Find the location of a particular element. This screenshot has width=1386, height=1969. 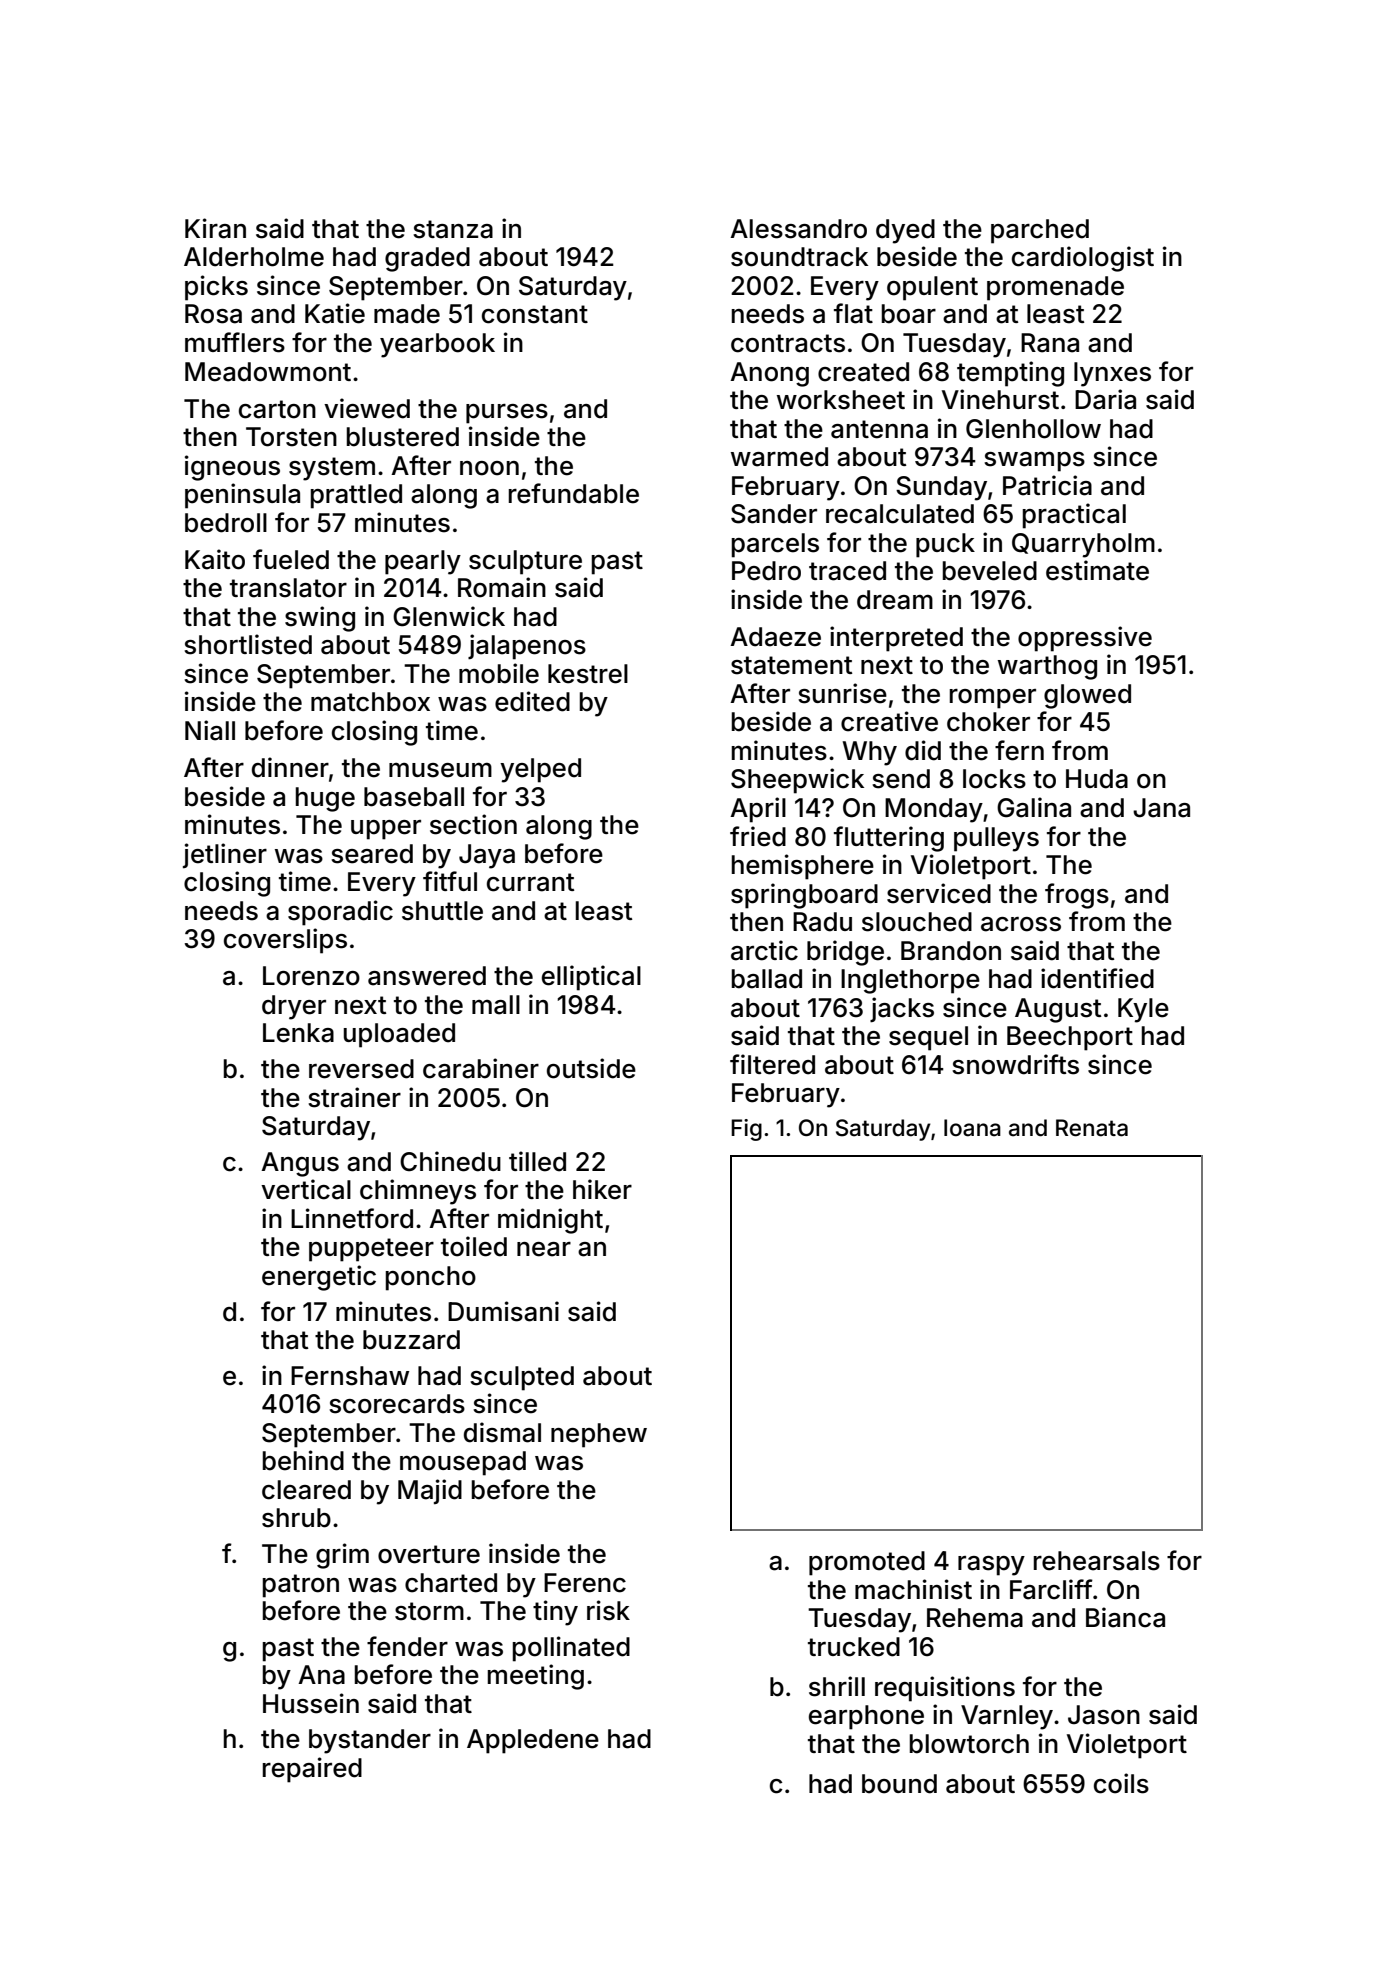

stanza is located at coordinates (453, 229).
